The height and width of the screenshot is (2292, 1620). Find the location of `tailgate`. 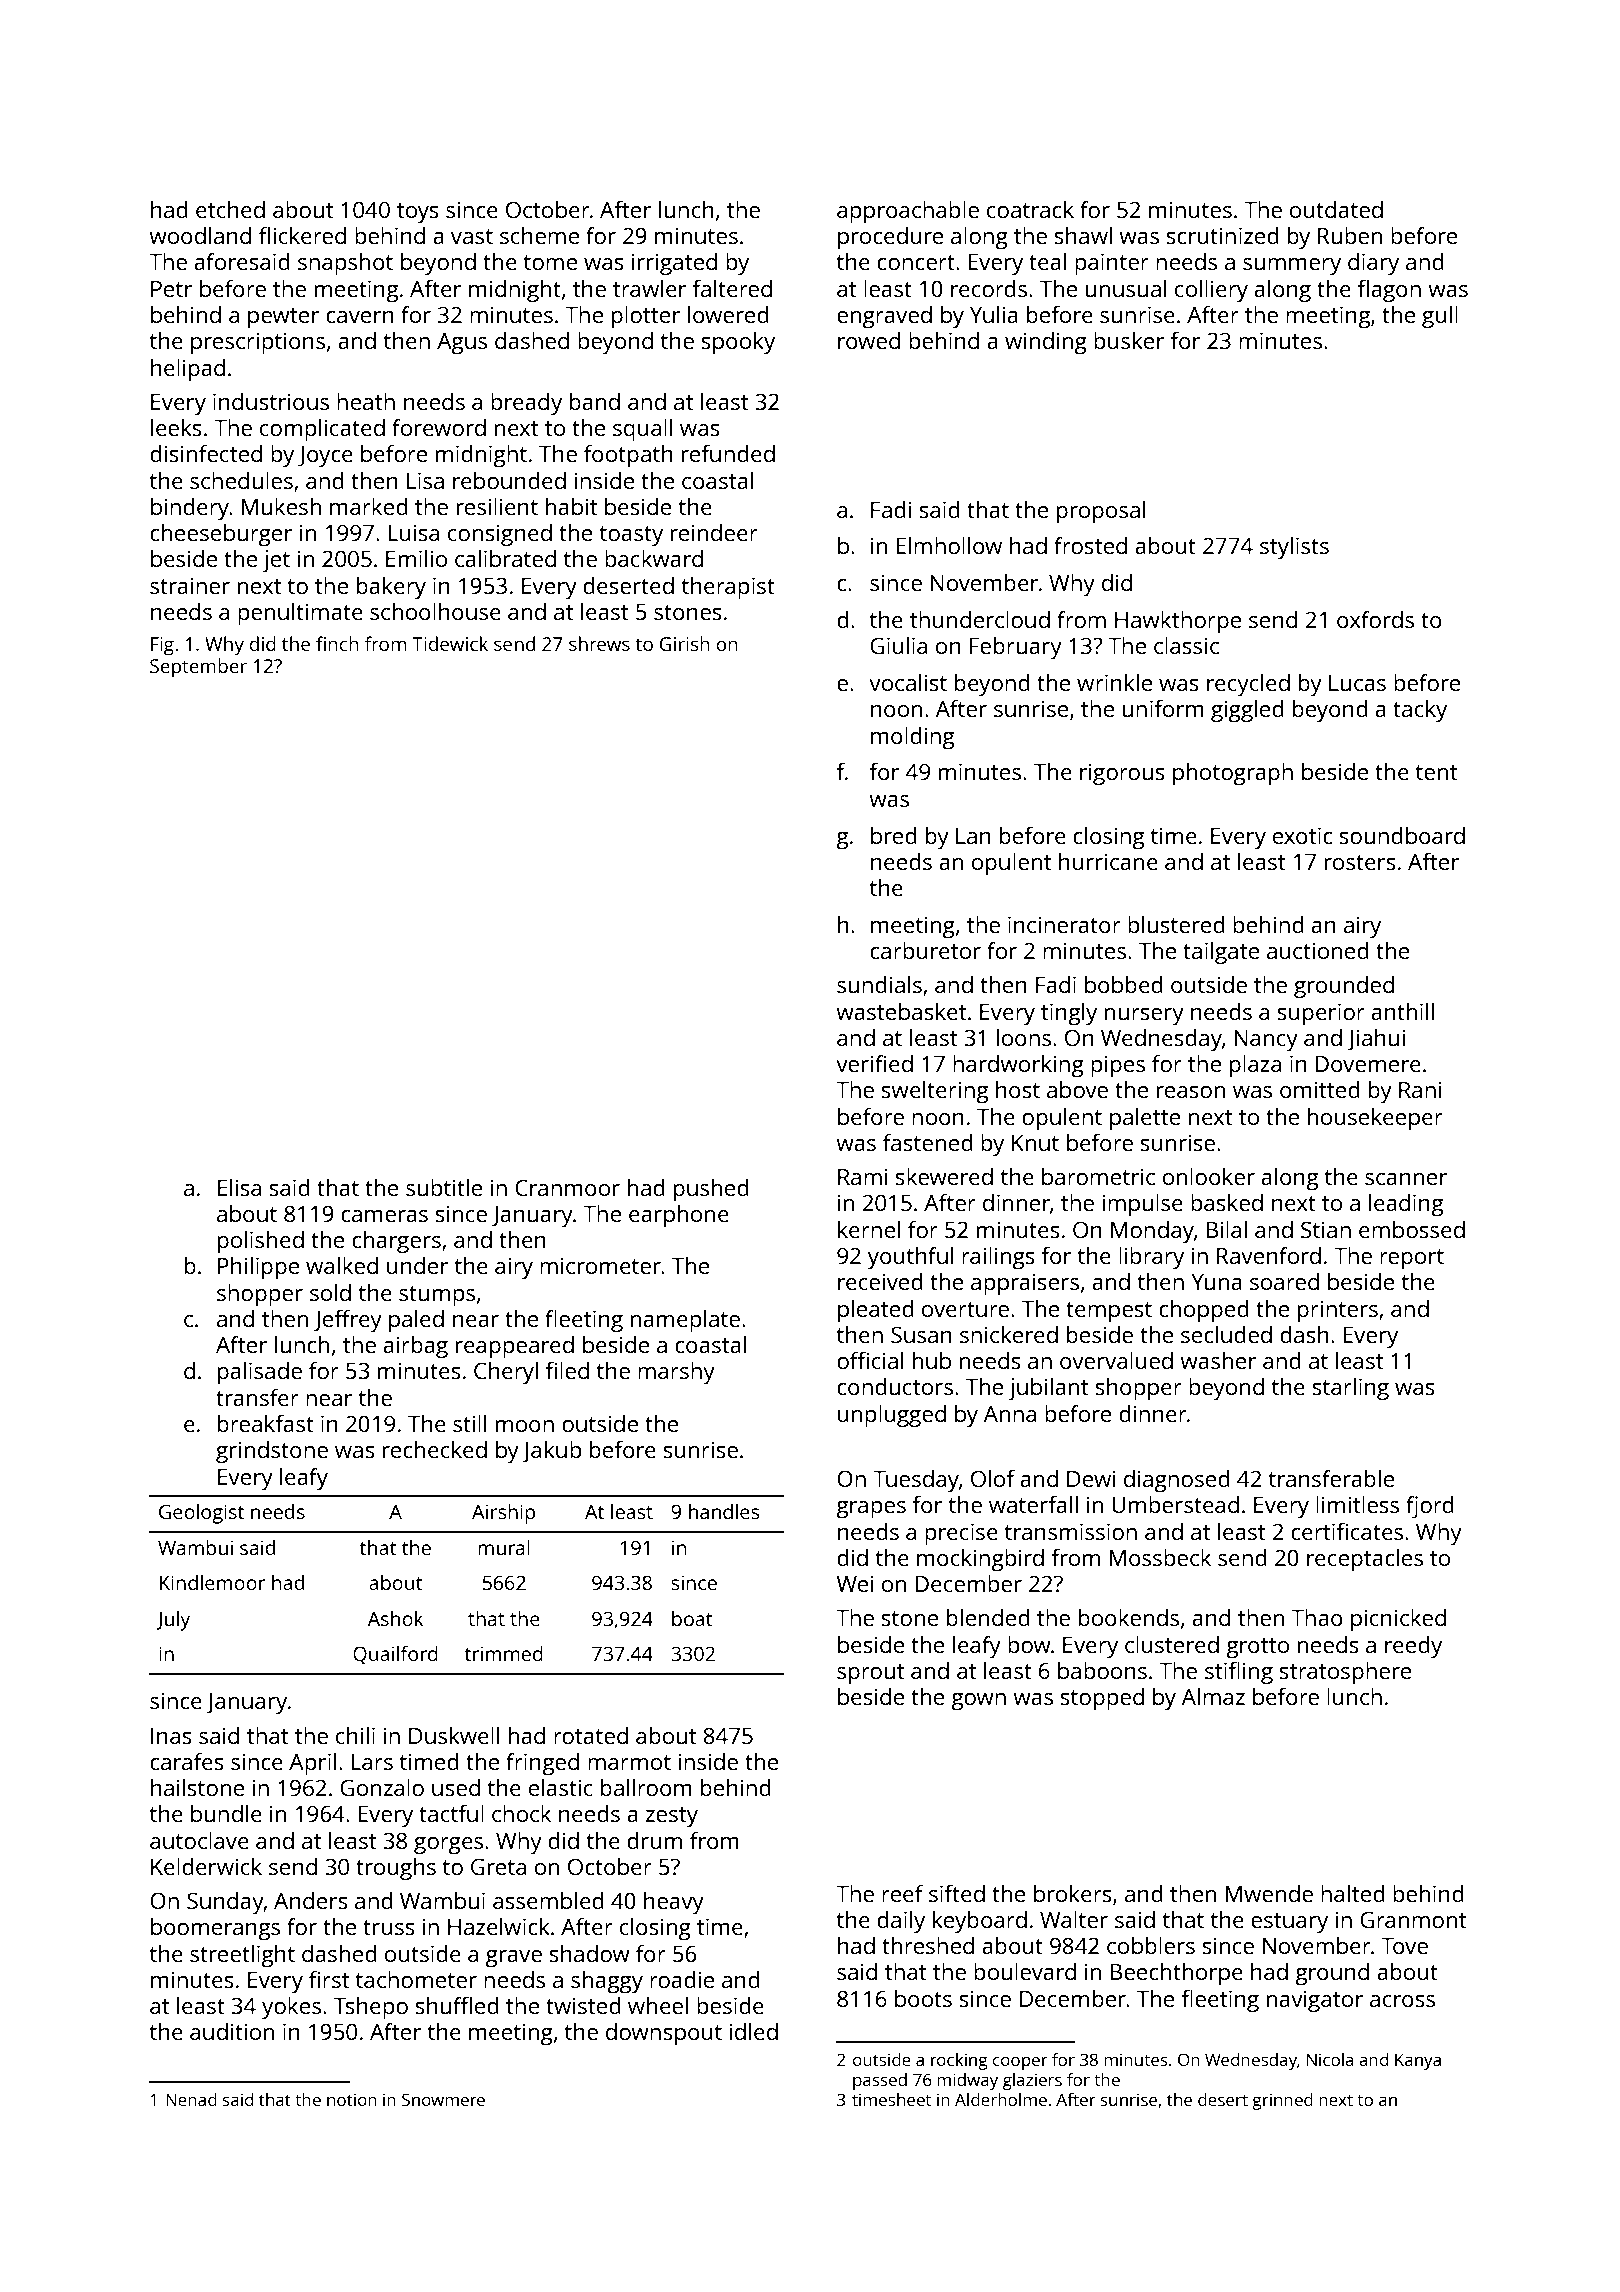

tailgate is located at coordinates (1221, 953).
